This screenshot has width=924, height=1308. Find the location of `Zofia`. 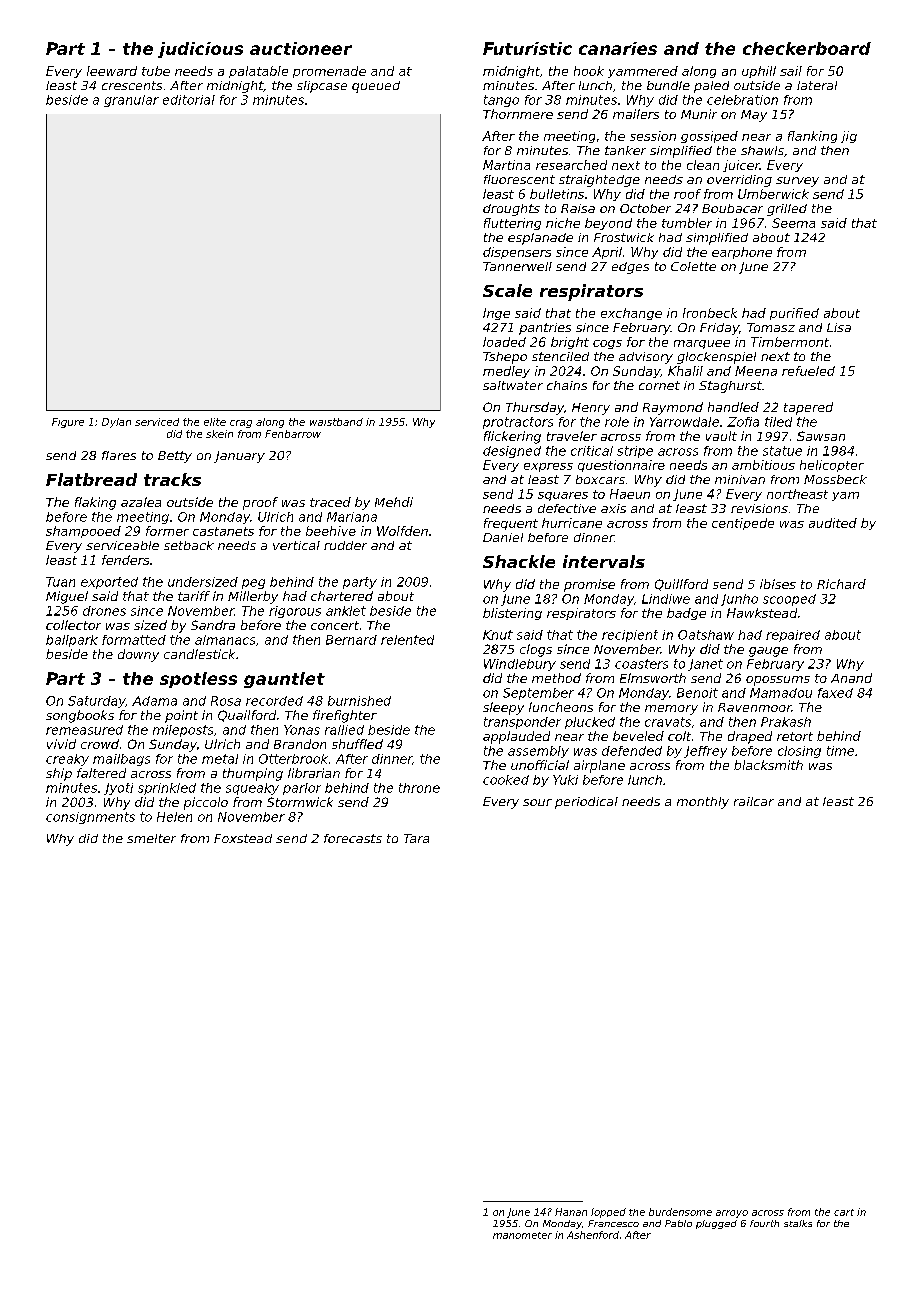

Zofia is located at coordinates (743, 422).
